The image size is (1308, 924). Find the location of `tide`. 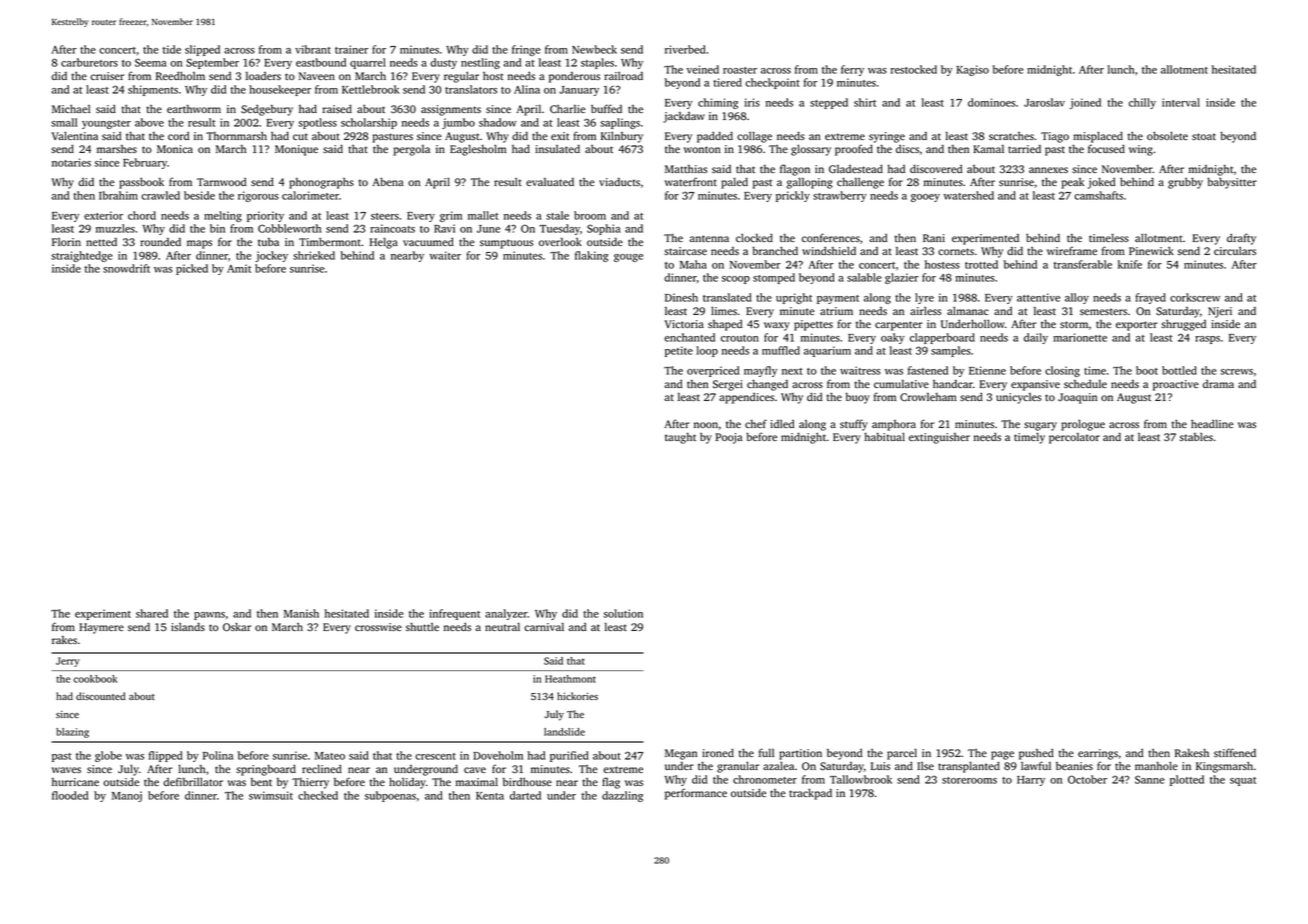

tide is located at coordinates (172, 49).
